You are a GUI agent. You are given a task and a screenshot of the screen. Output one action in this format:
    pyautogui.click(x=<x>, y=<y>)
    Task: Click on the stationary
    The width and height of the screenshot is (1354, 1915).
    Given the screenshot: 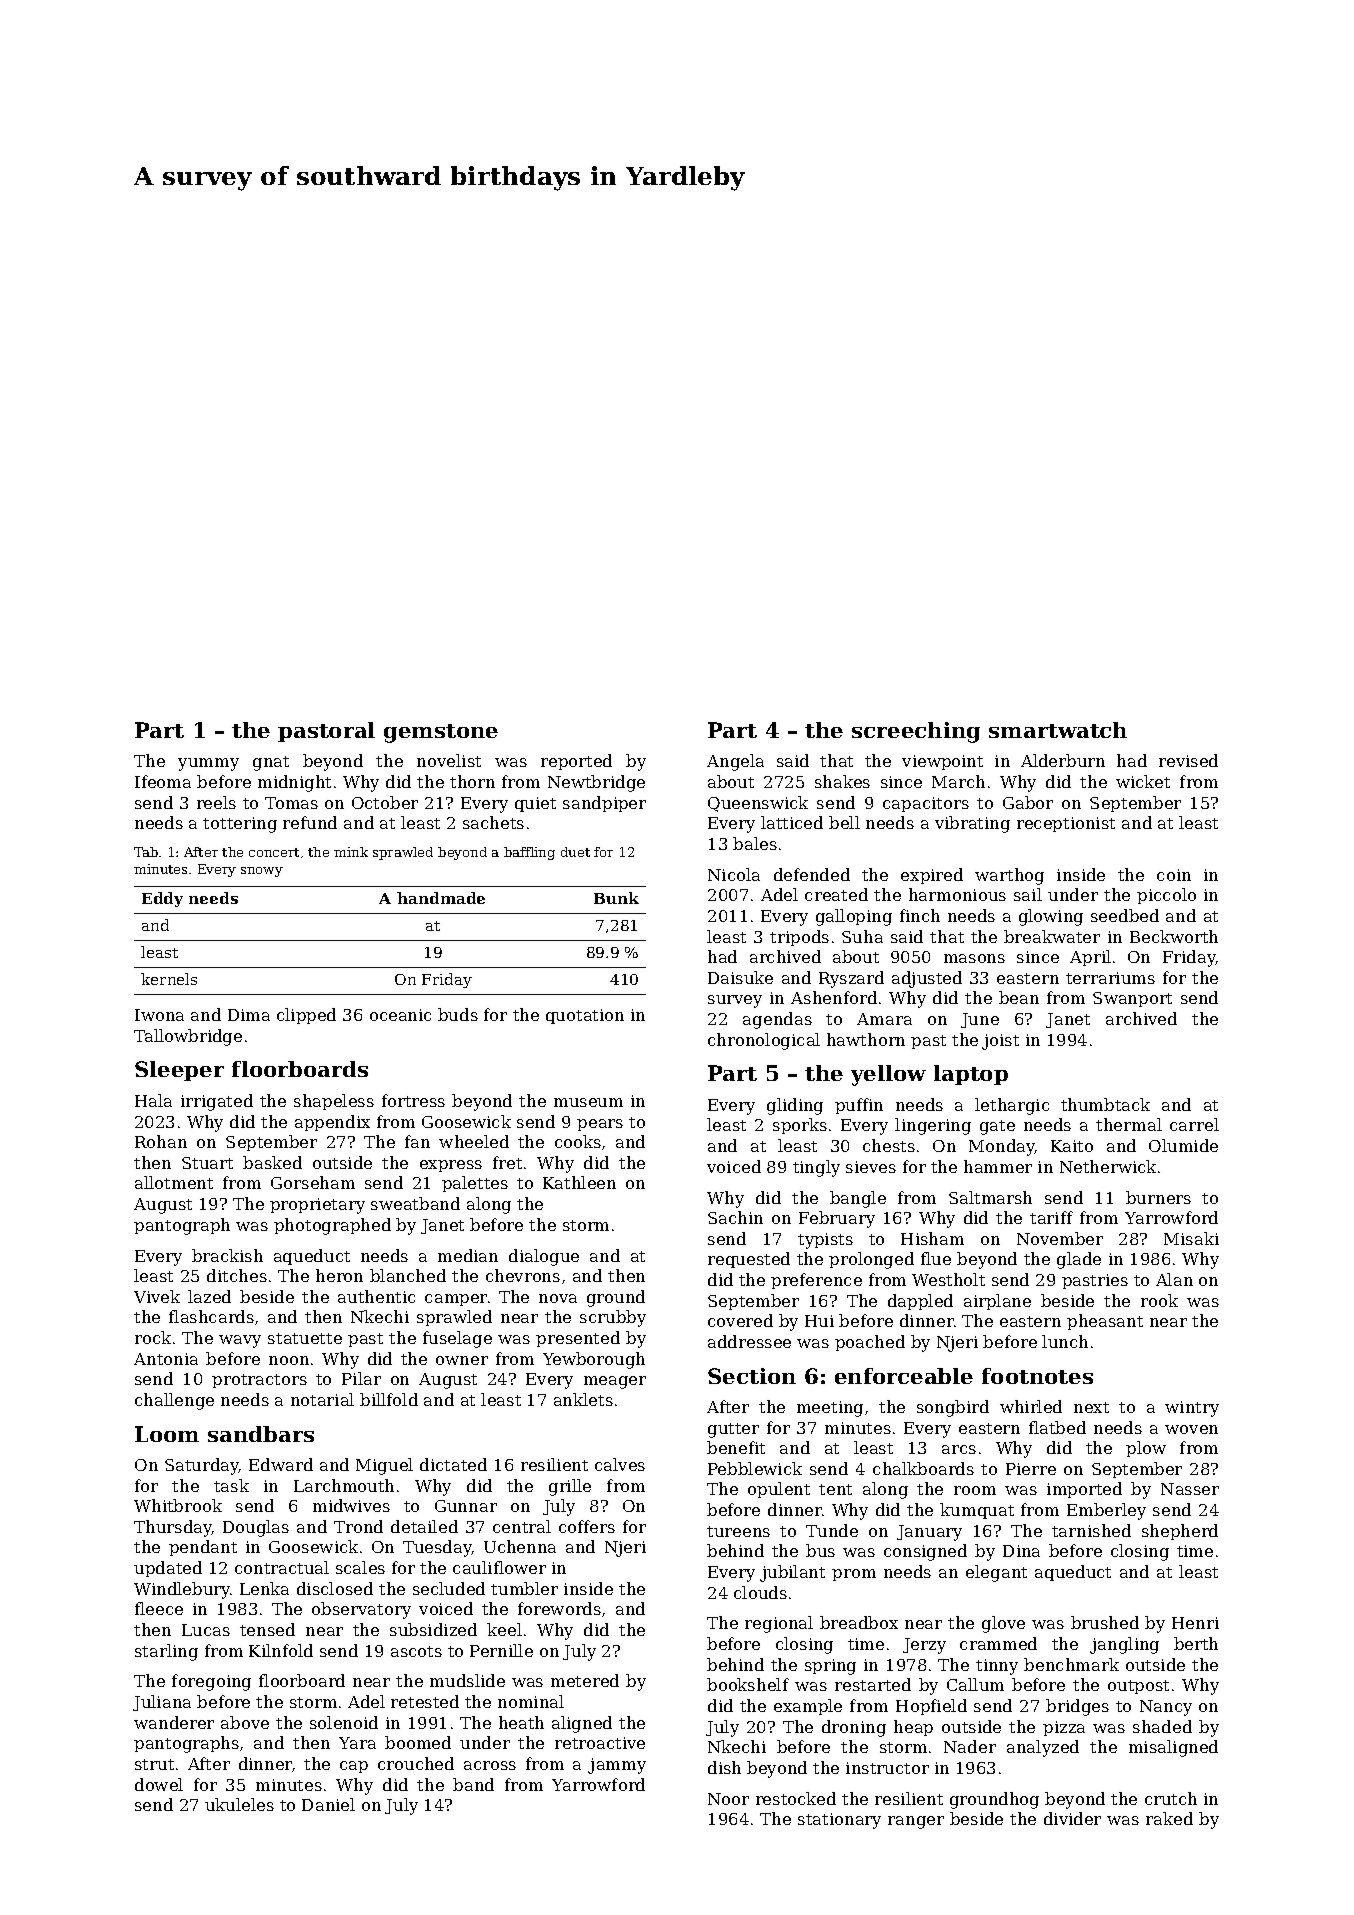 What is the action you would take?
    pyautogui.click(x=839, y=1821)
